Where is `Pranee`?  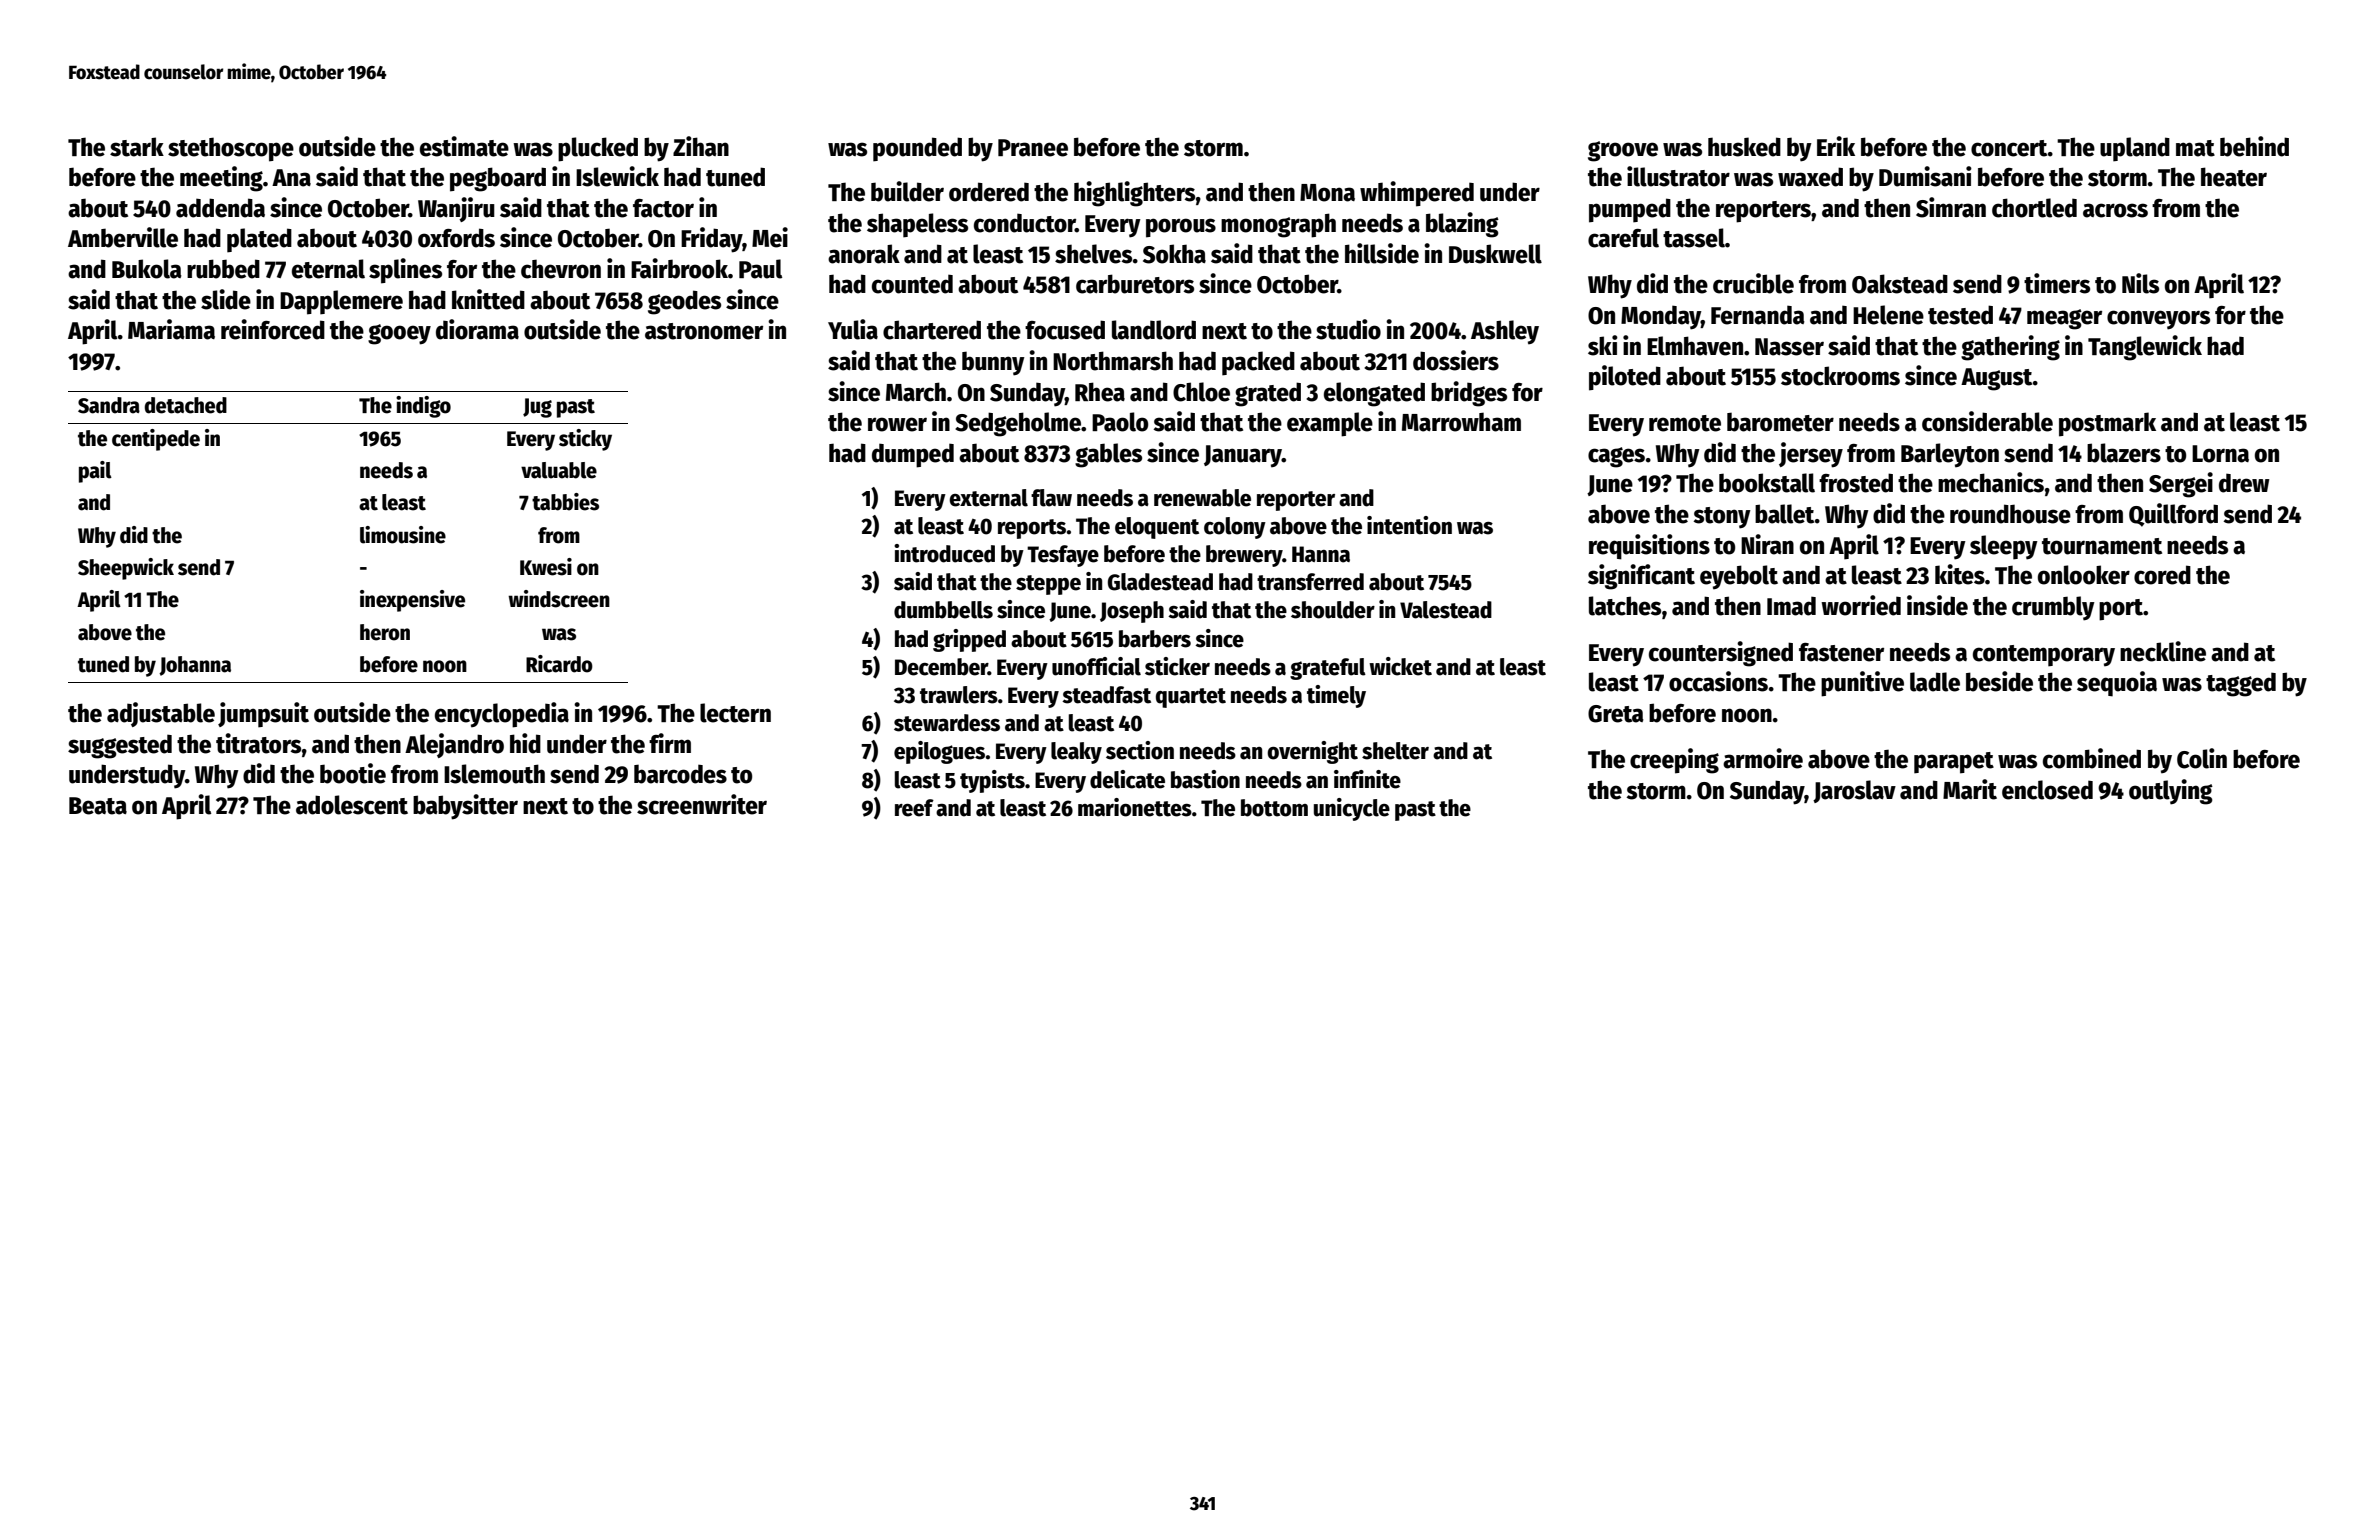 Pranee is located at coordinates (1033, 148).
